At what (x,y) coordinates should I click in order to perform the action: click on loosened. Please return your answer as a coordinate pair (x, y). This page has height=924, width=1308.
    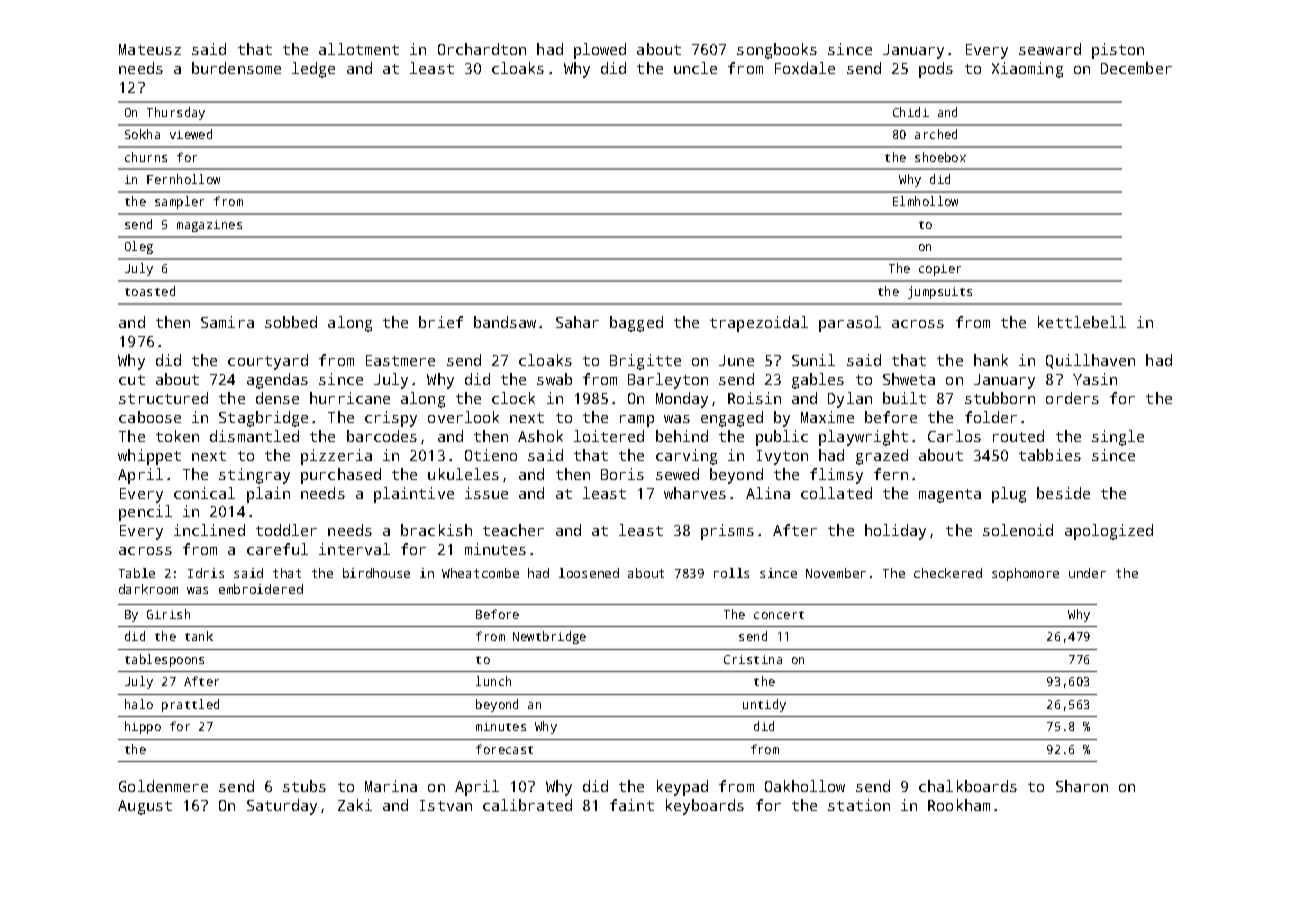
    Looking at the image, I should click on (589, 573).
